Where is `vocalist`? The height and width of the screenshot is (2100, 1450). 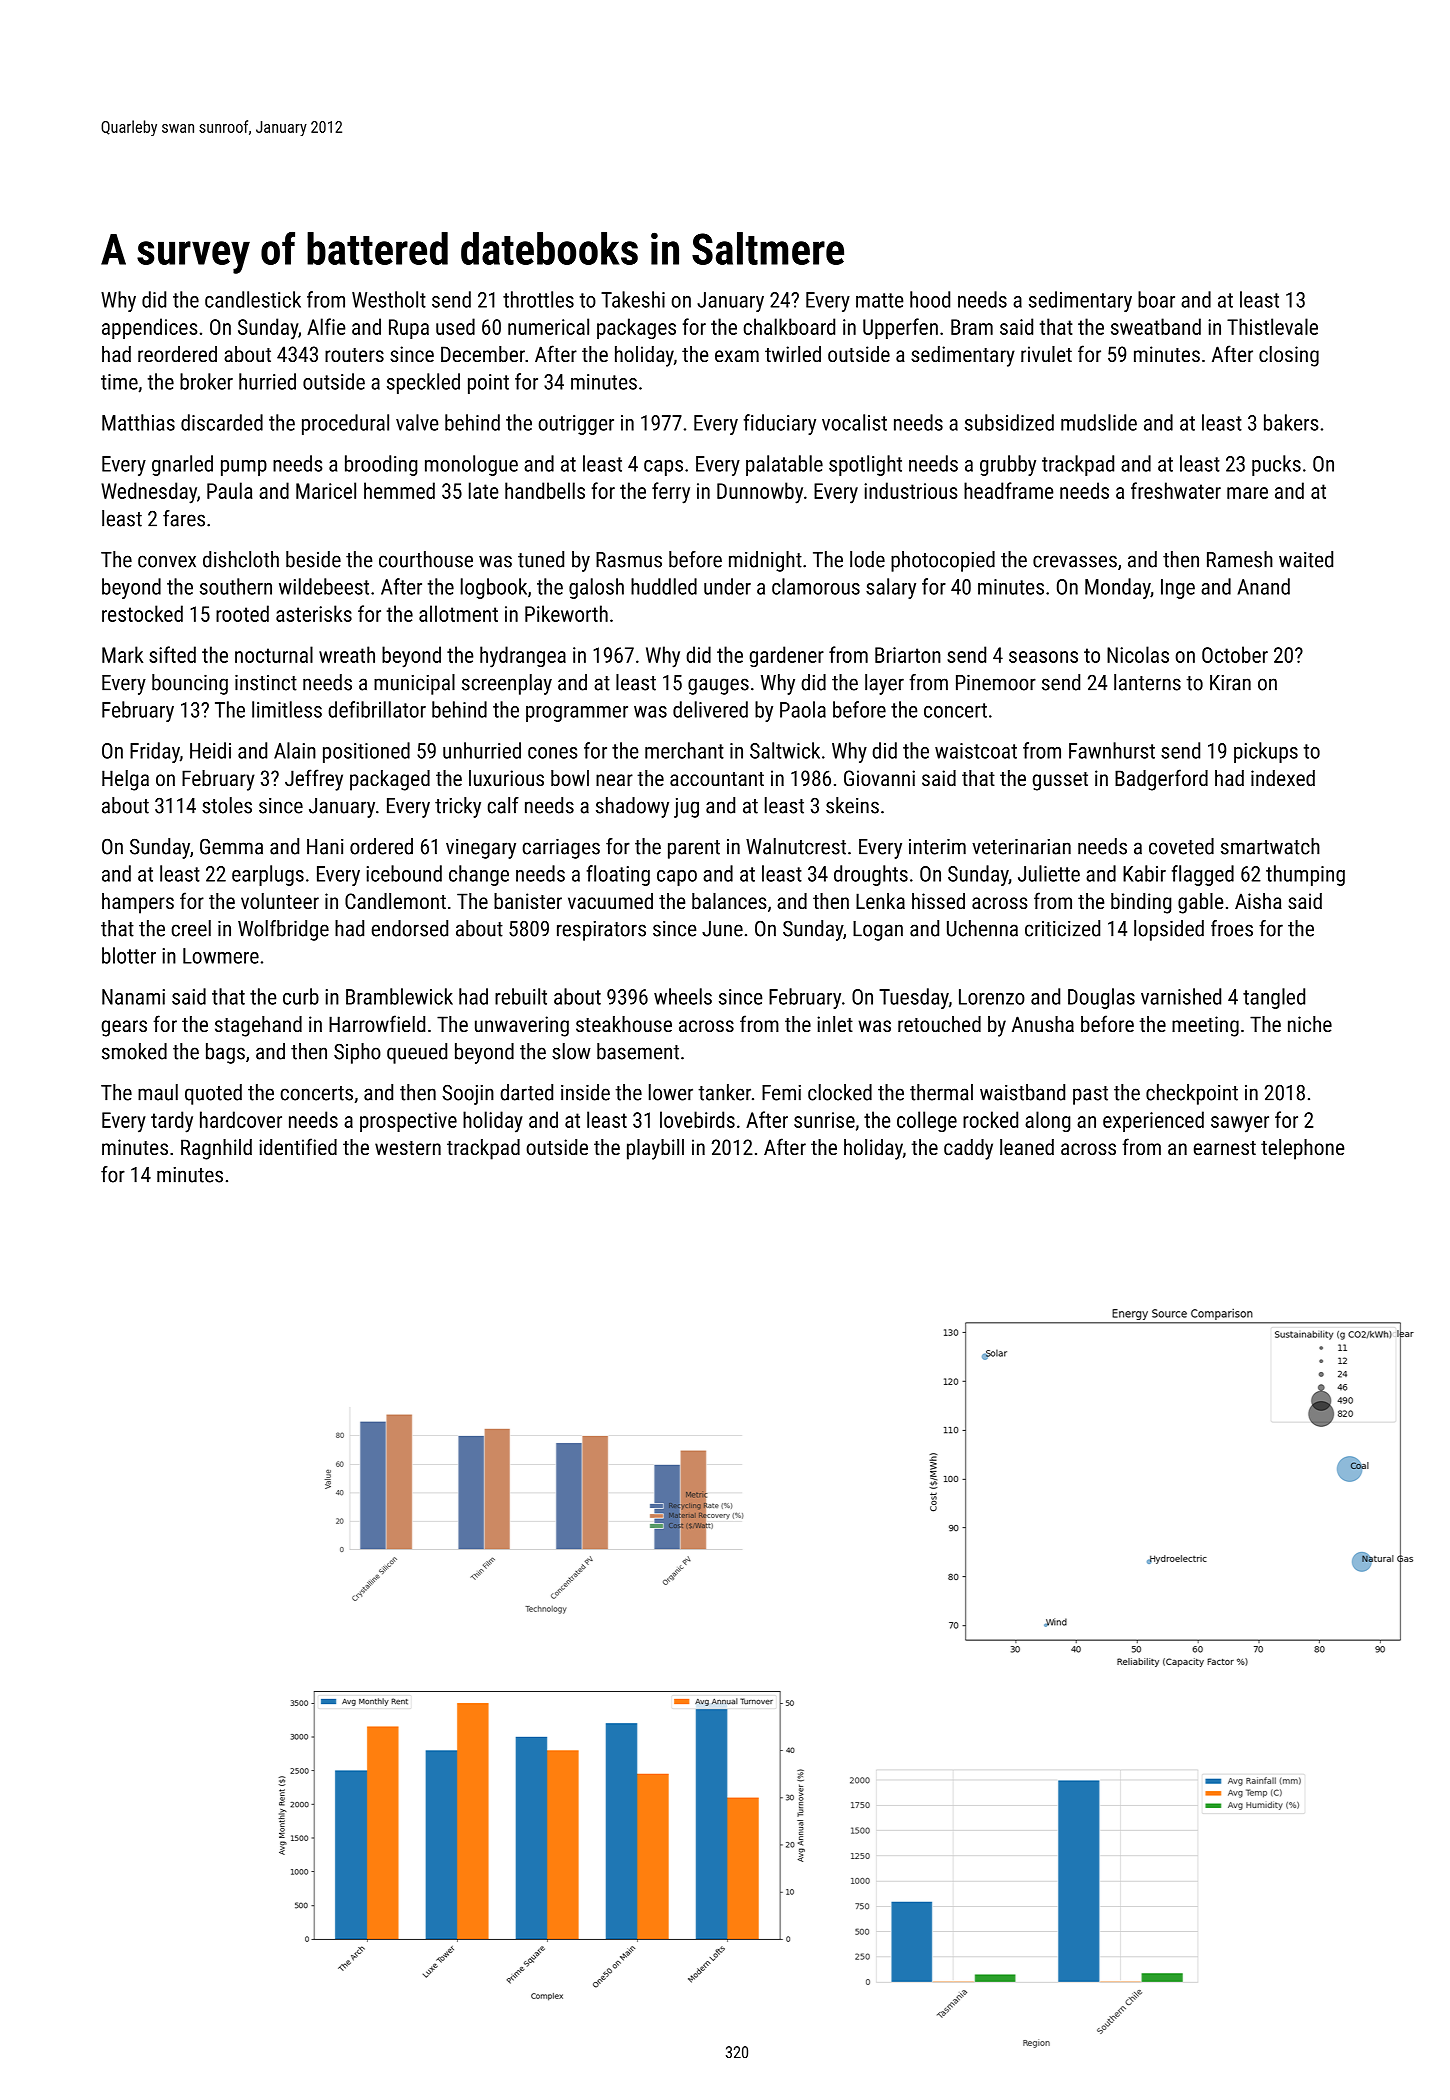 vocalist is located at coordinates (854, 422).
